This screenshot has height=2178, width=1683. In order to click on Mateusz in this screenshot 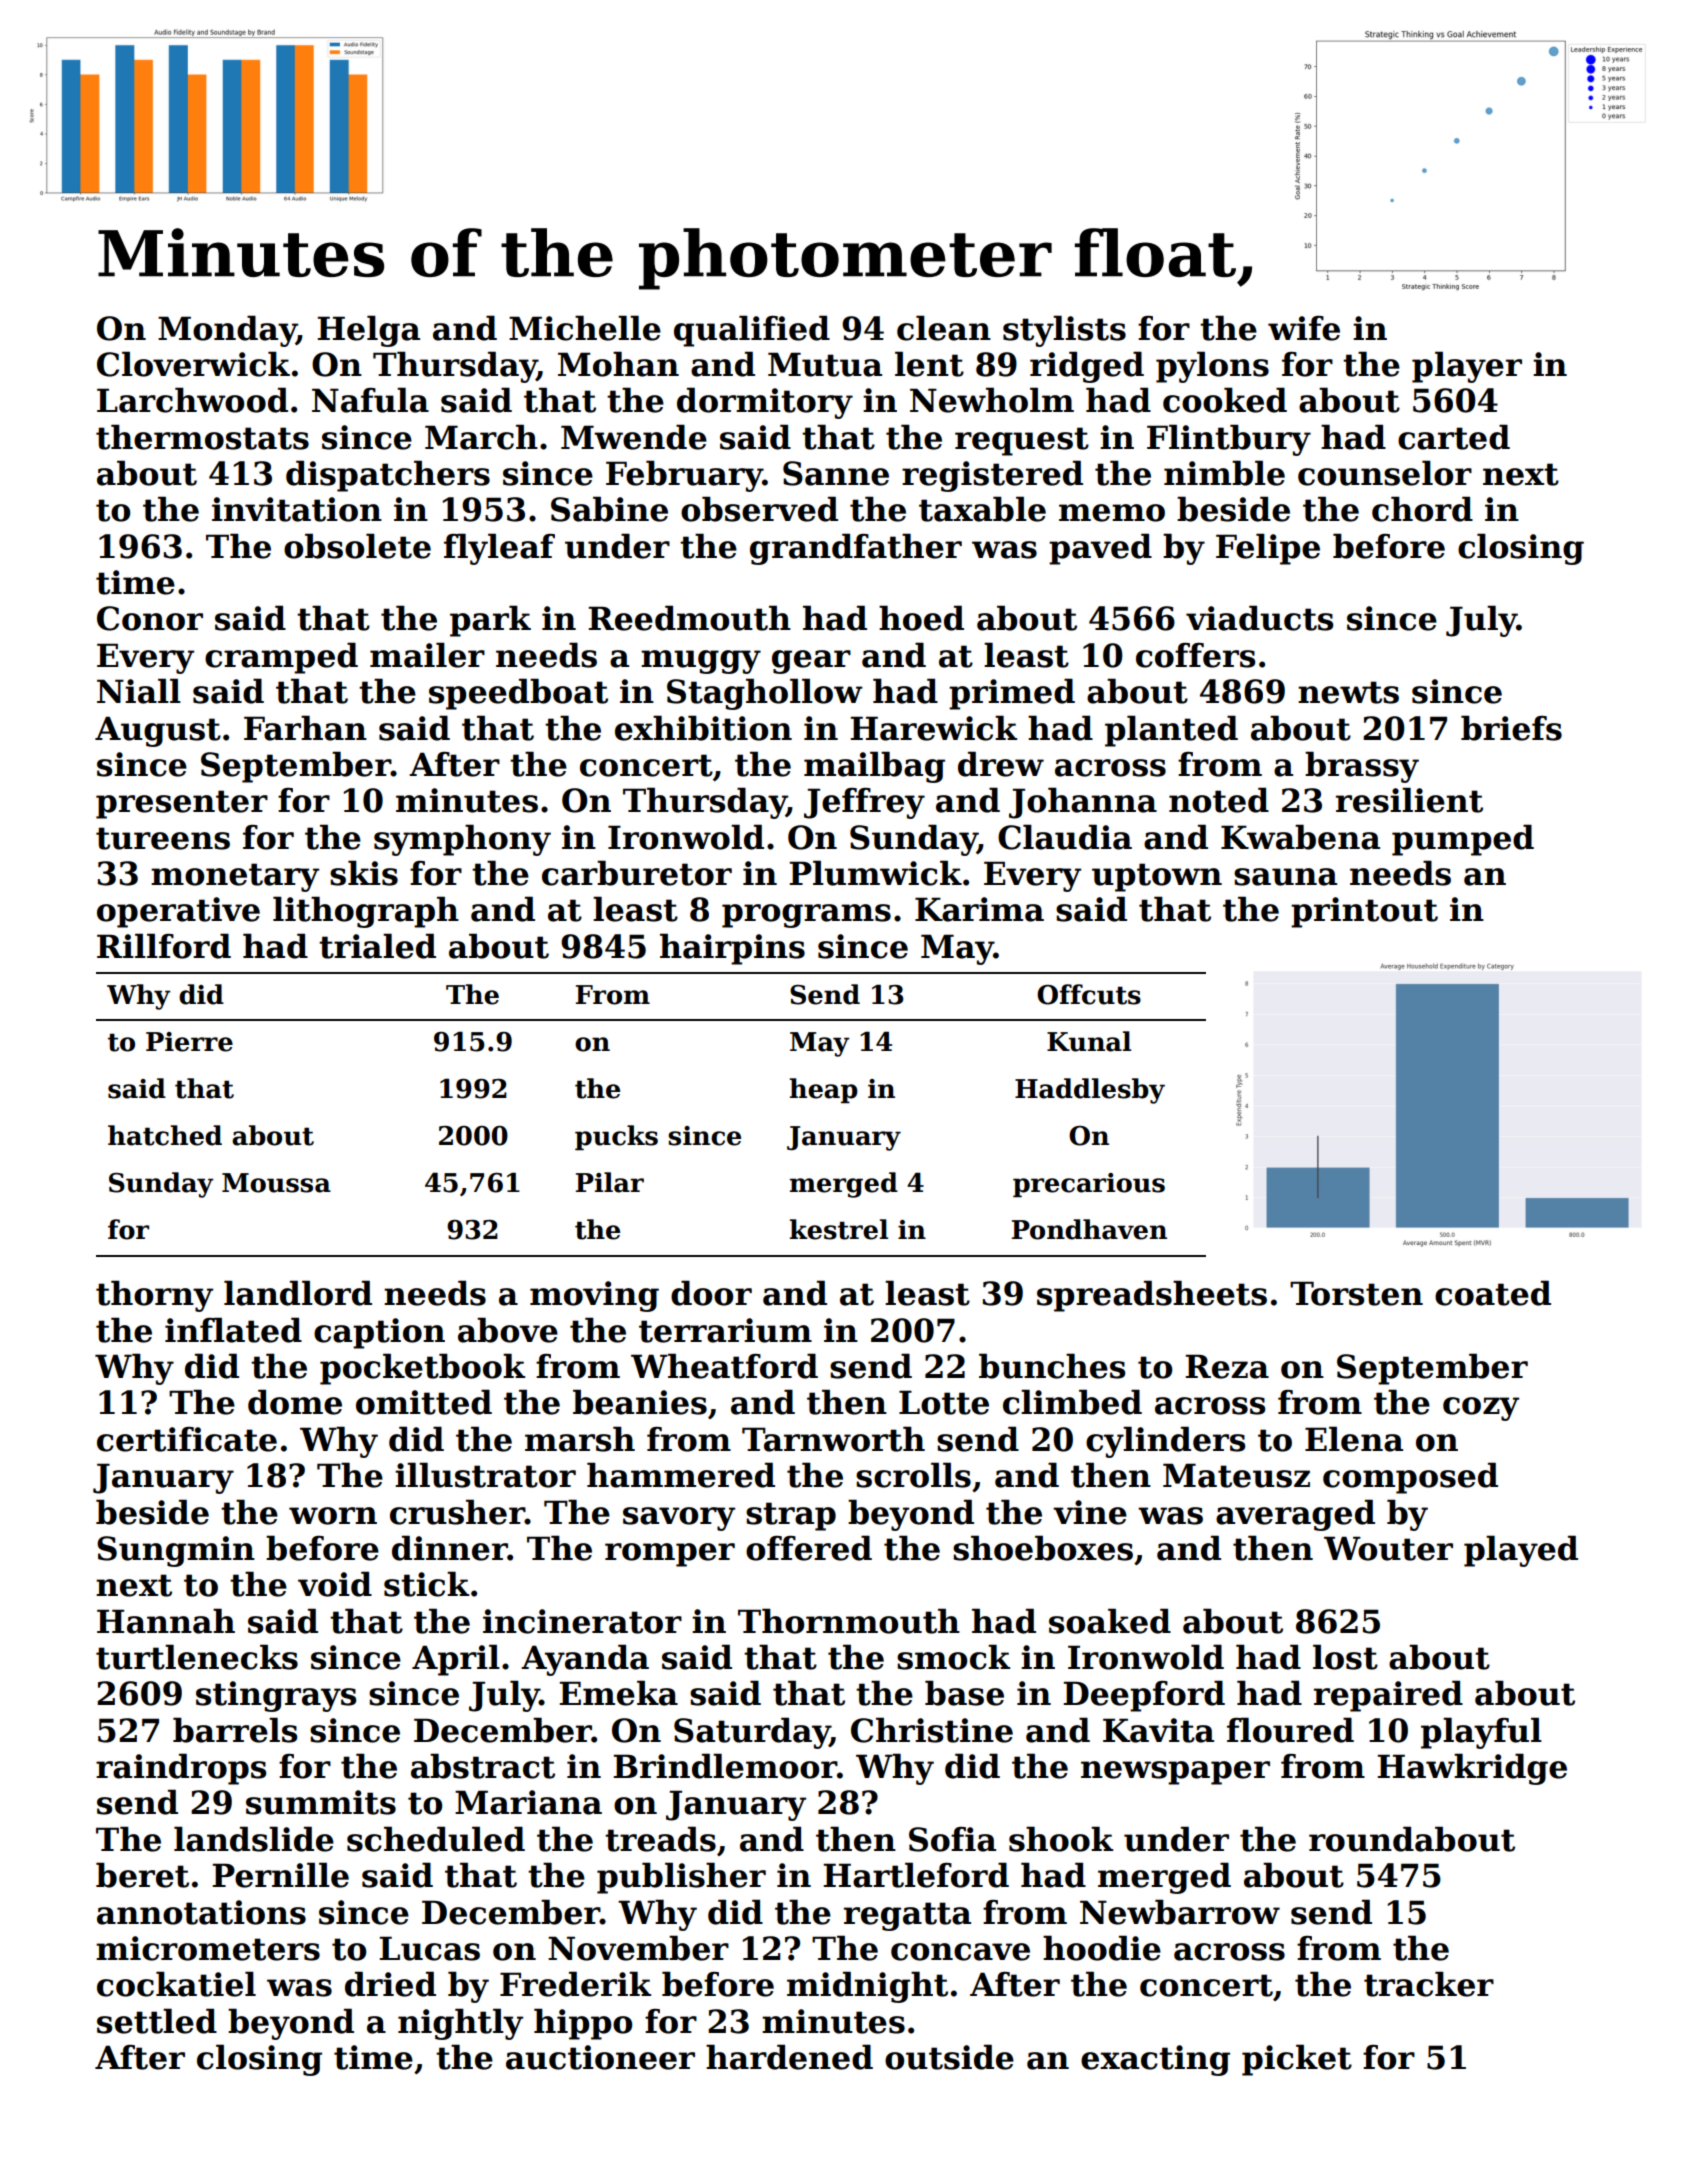, I will do `click(1236, 1475)`.
